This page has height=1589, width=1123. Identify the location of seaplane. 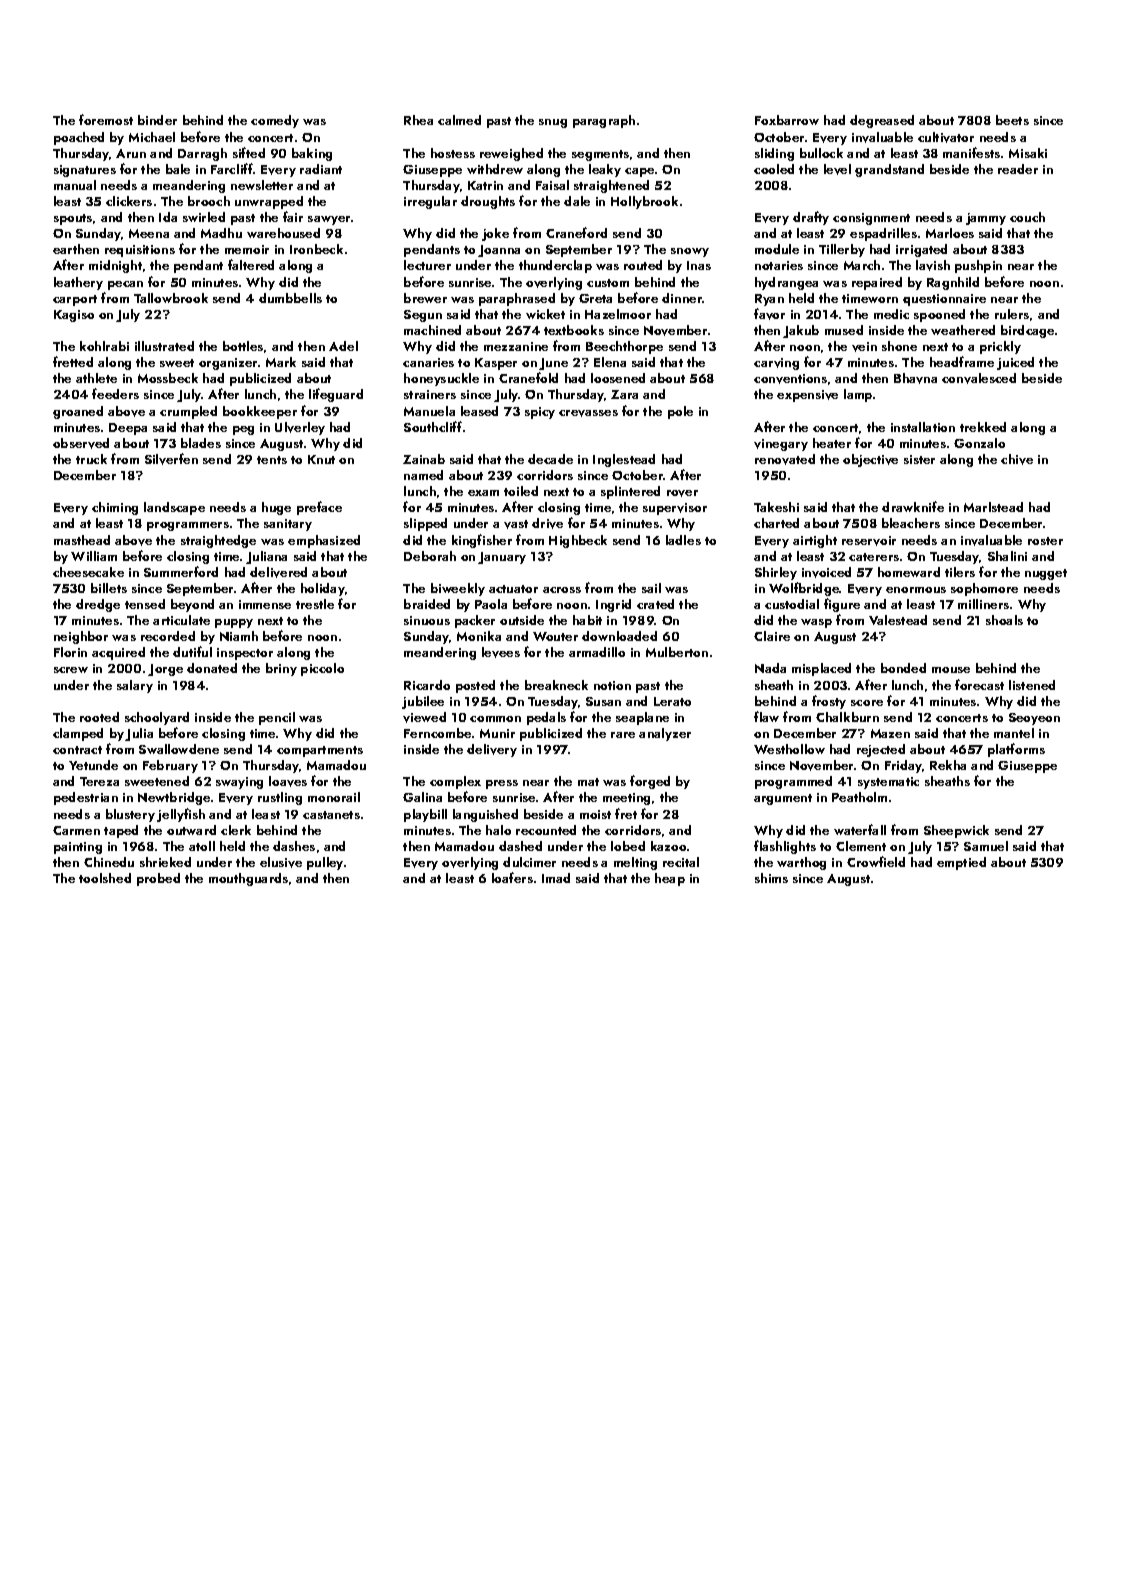
(642, 718).
